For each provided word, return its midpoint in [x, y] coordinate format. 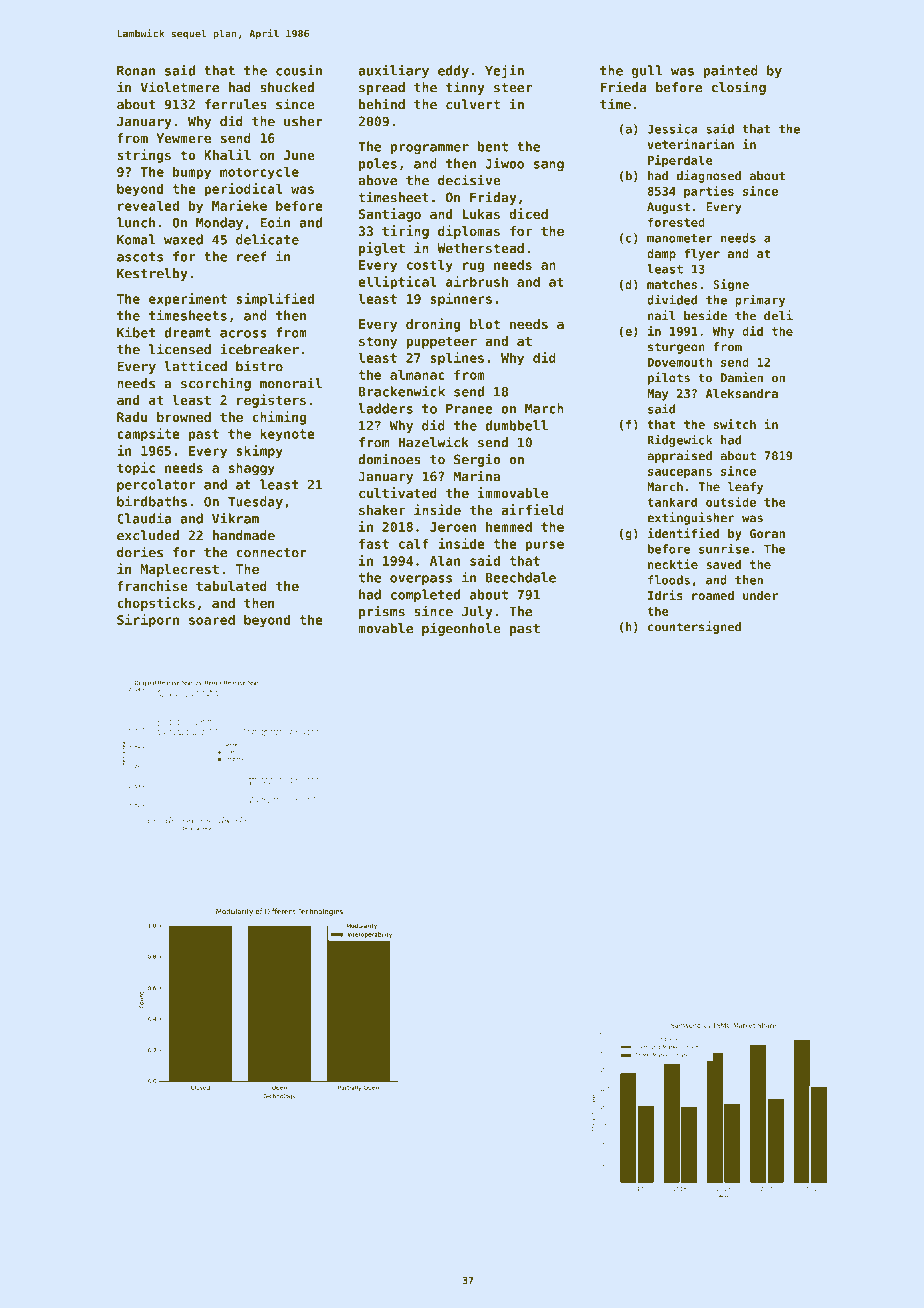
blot [485, 324]
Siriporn [148, 621]
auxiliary [393, 71]
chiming [279, 418]
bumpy [192, 173]
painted [730, 72]
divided [672, 299]
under [760, 595]
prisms [382, 612]
